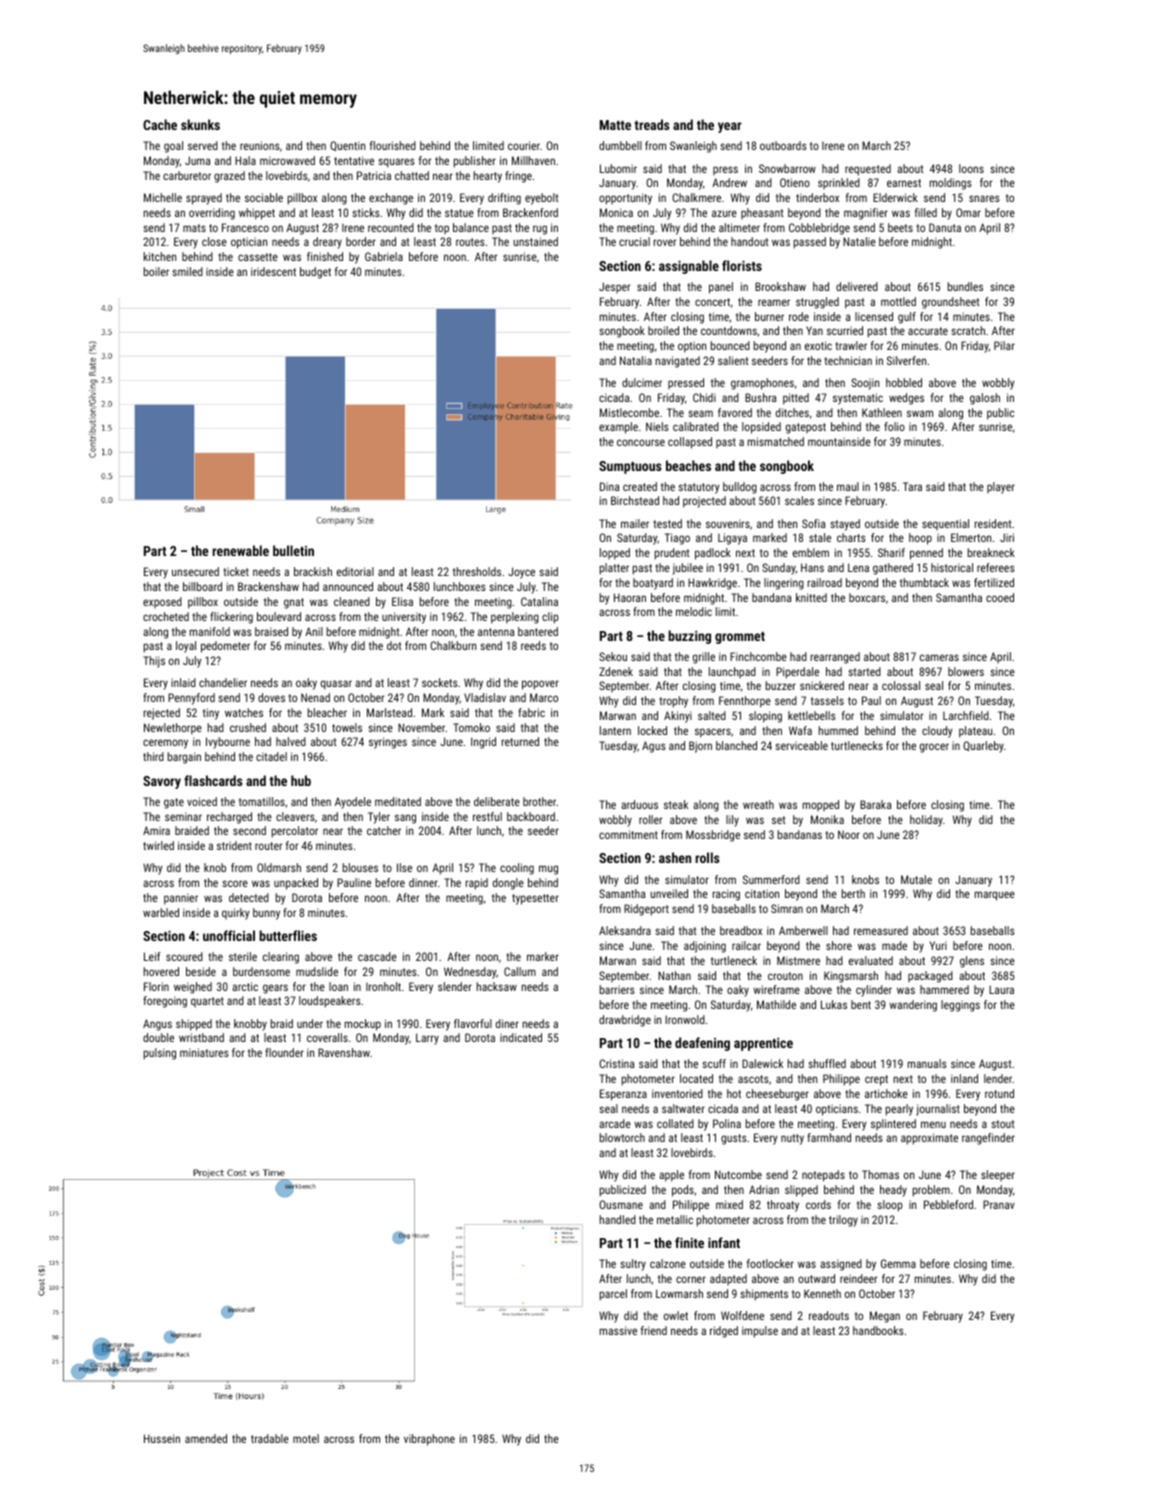 The image size is (1158, 1499). What do you see at coordinates (704, 397) in the document?
I see `Chidi` at bounding box center [704, 397].
